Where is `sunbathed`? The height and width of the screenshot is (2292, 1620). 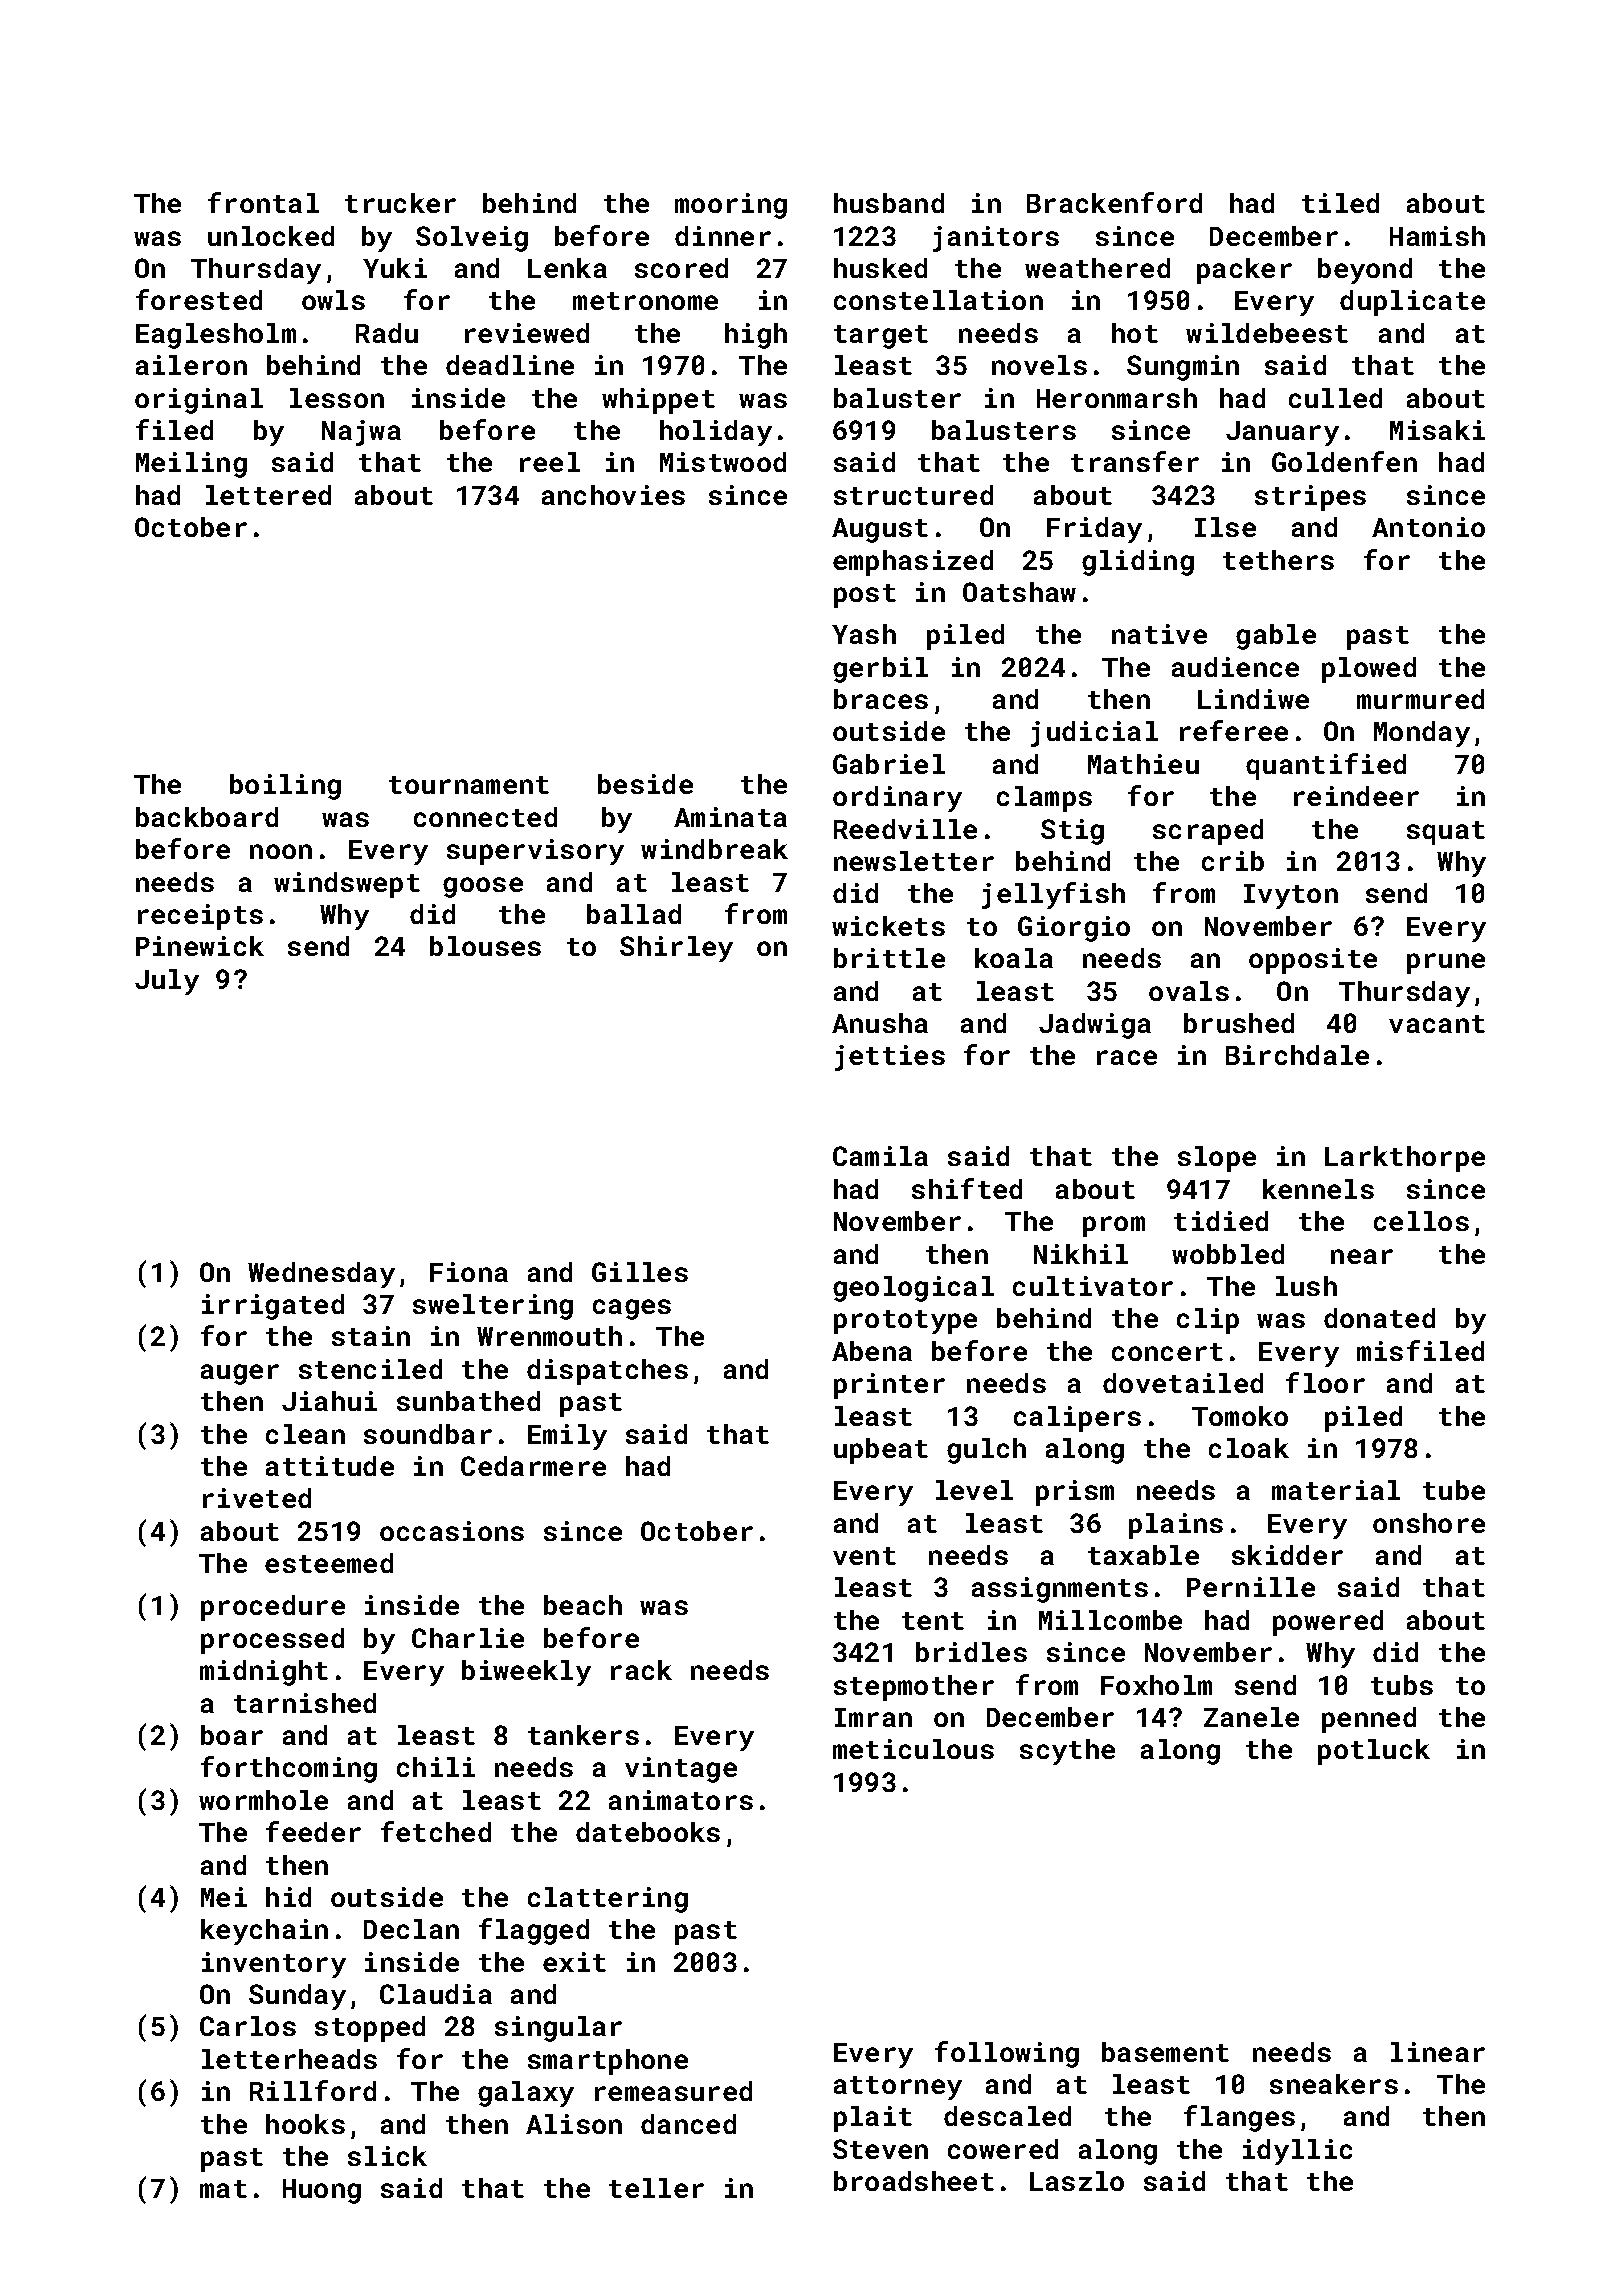 sunbathed is located at coordinates (468, 1401).
